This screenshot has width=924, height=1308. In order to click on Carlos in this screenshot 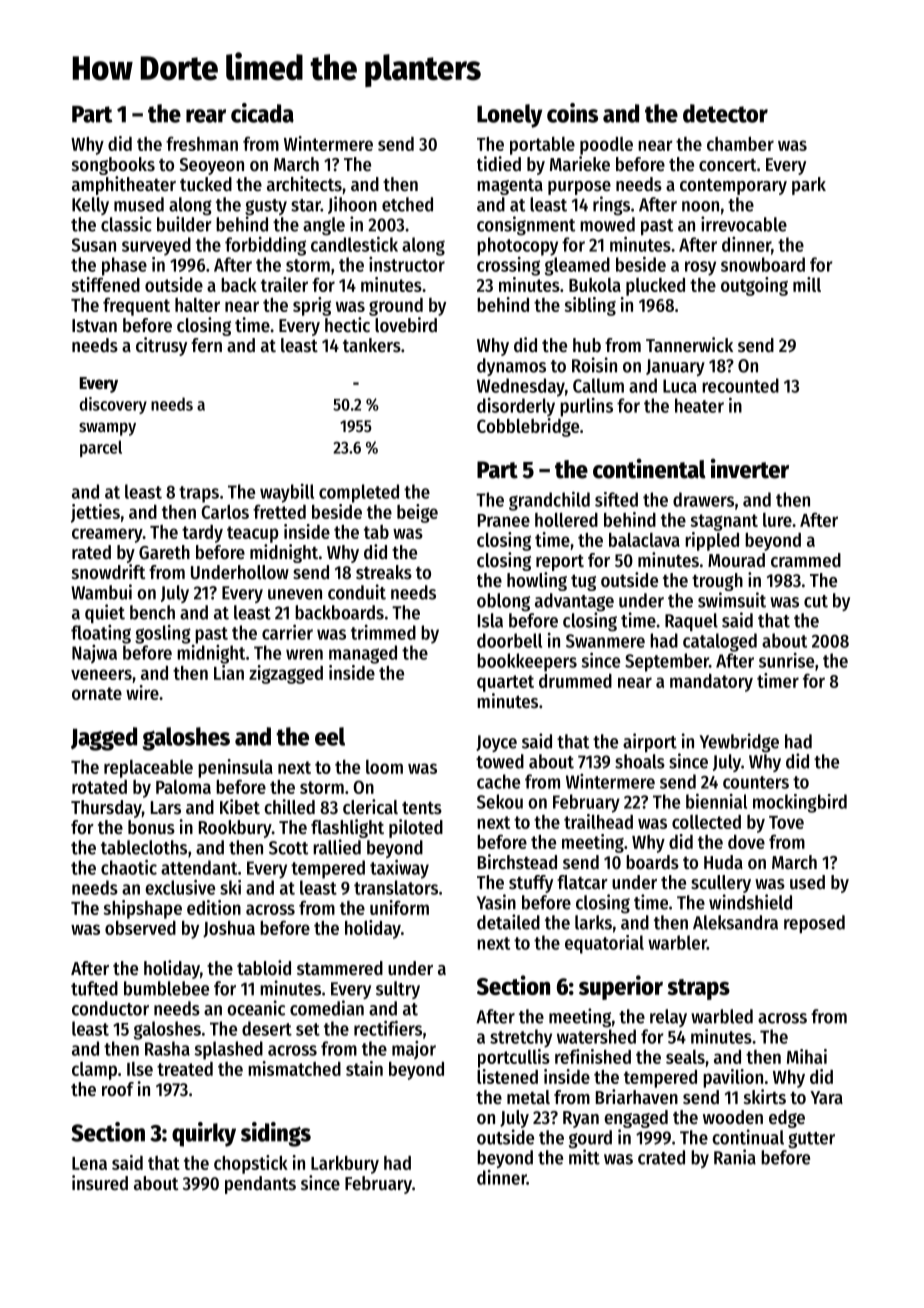, I will do `click(225, 511)`.
